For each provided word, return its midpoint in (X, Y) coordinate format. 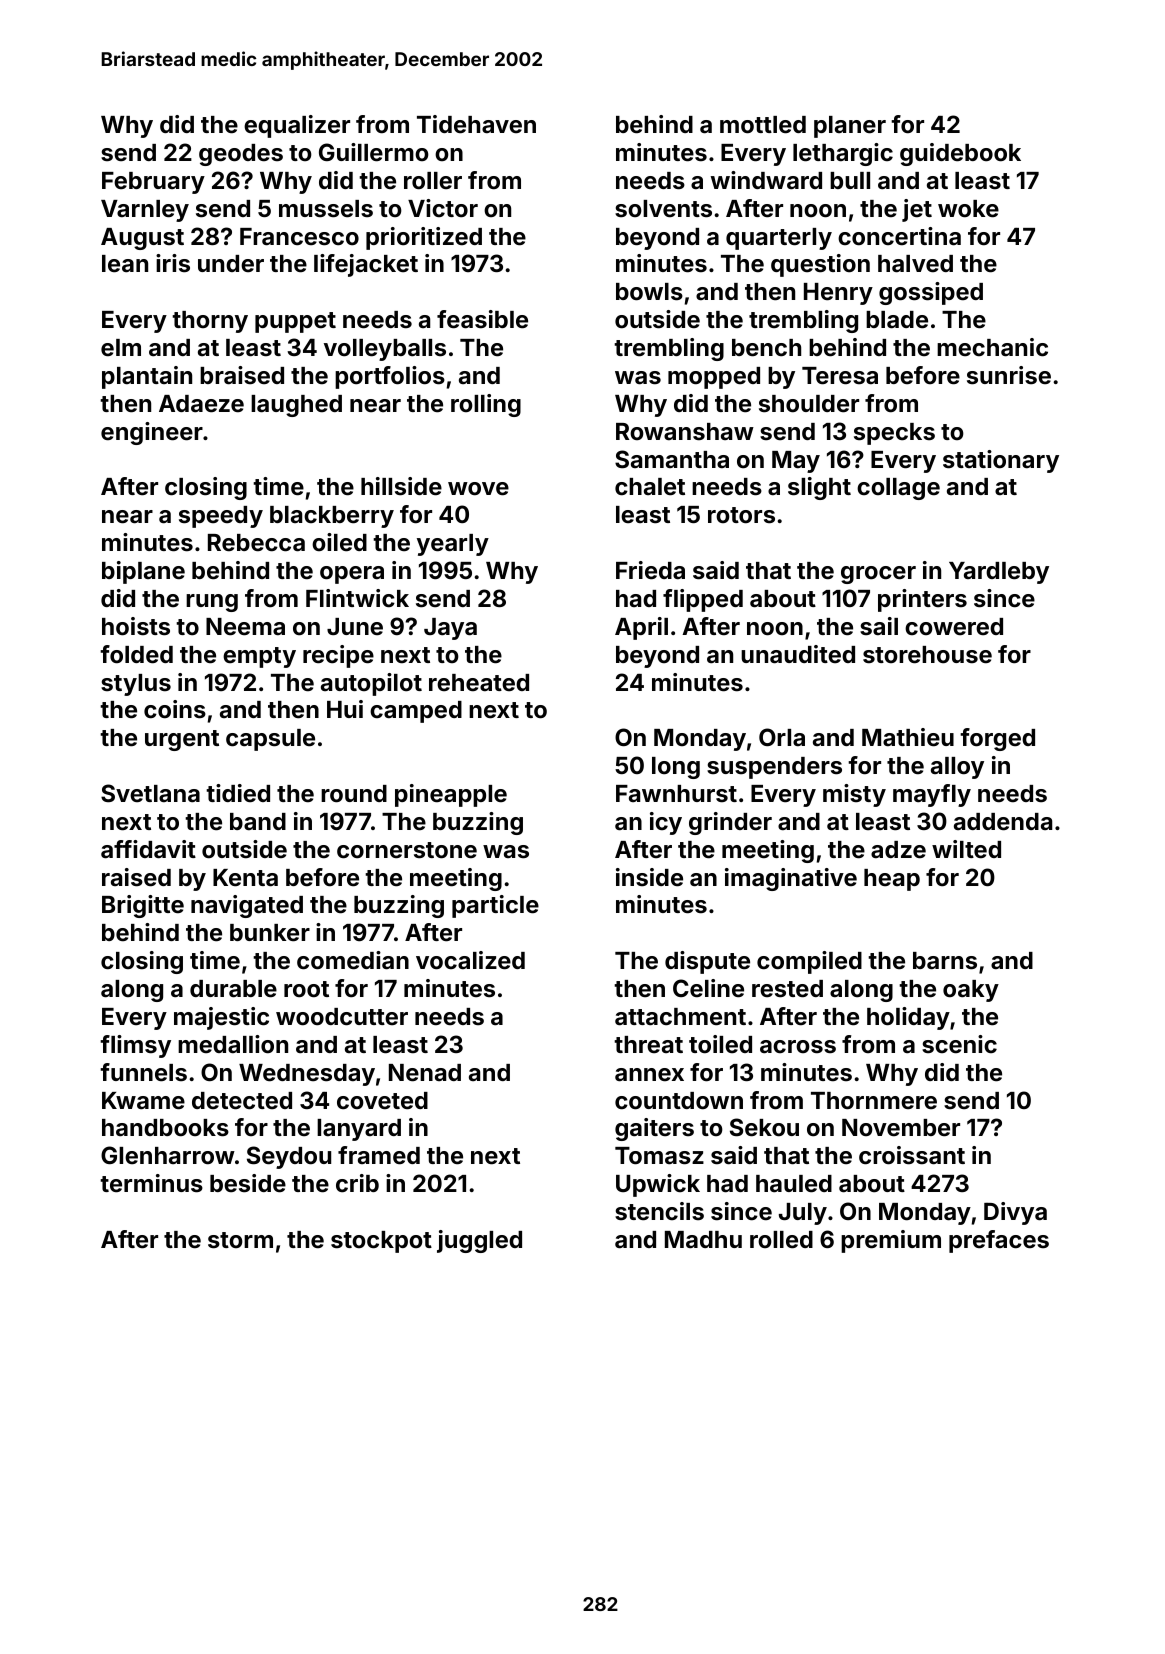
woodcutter (342, 1017)
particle (495, 906)
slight (819, 488)
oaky (971, 991)
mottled (763, 125)
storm (240, 1240)
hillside (401, 486)
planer (850, 127)
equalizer (297, 126)
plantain (147, 377)
